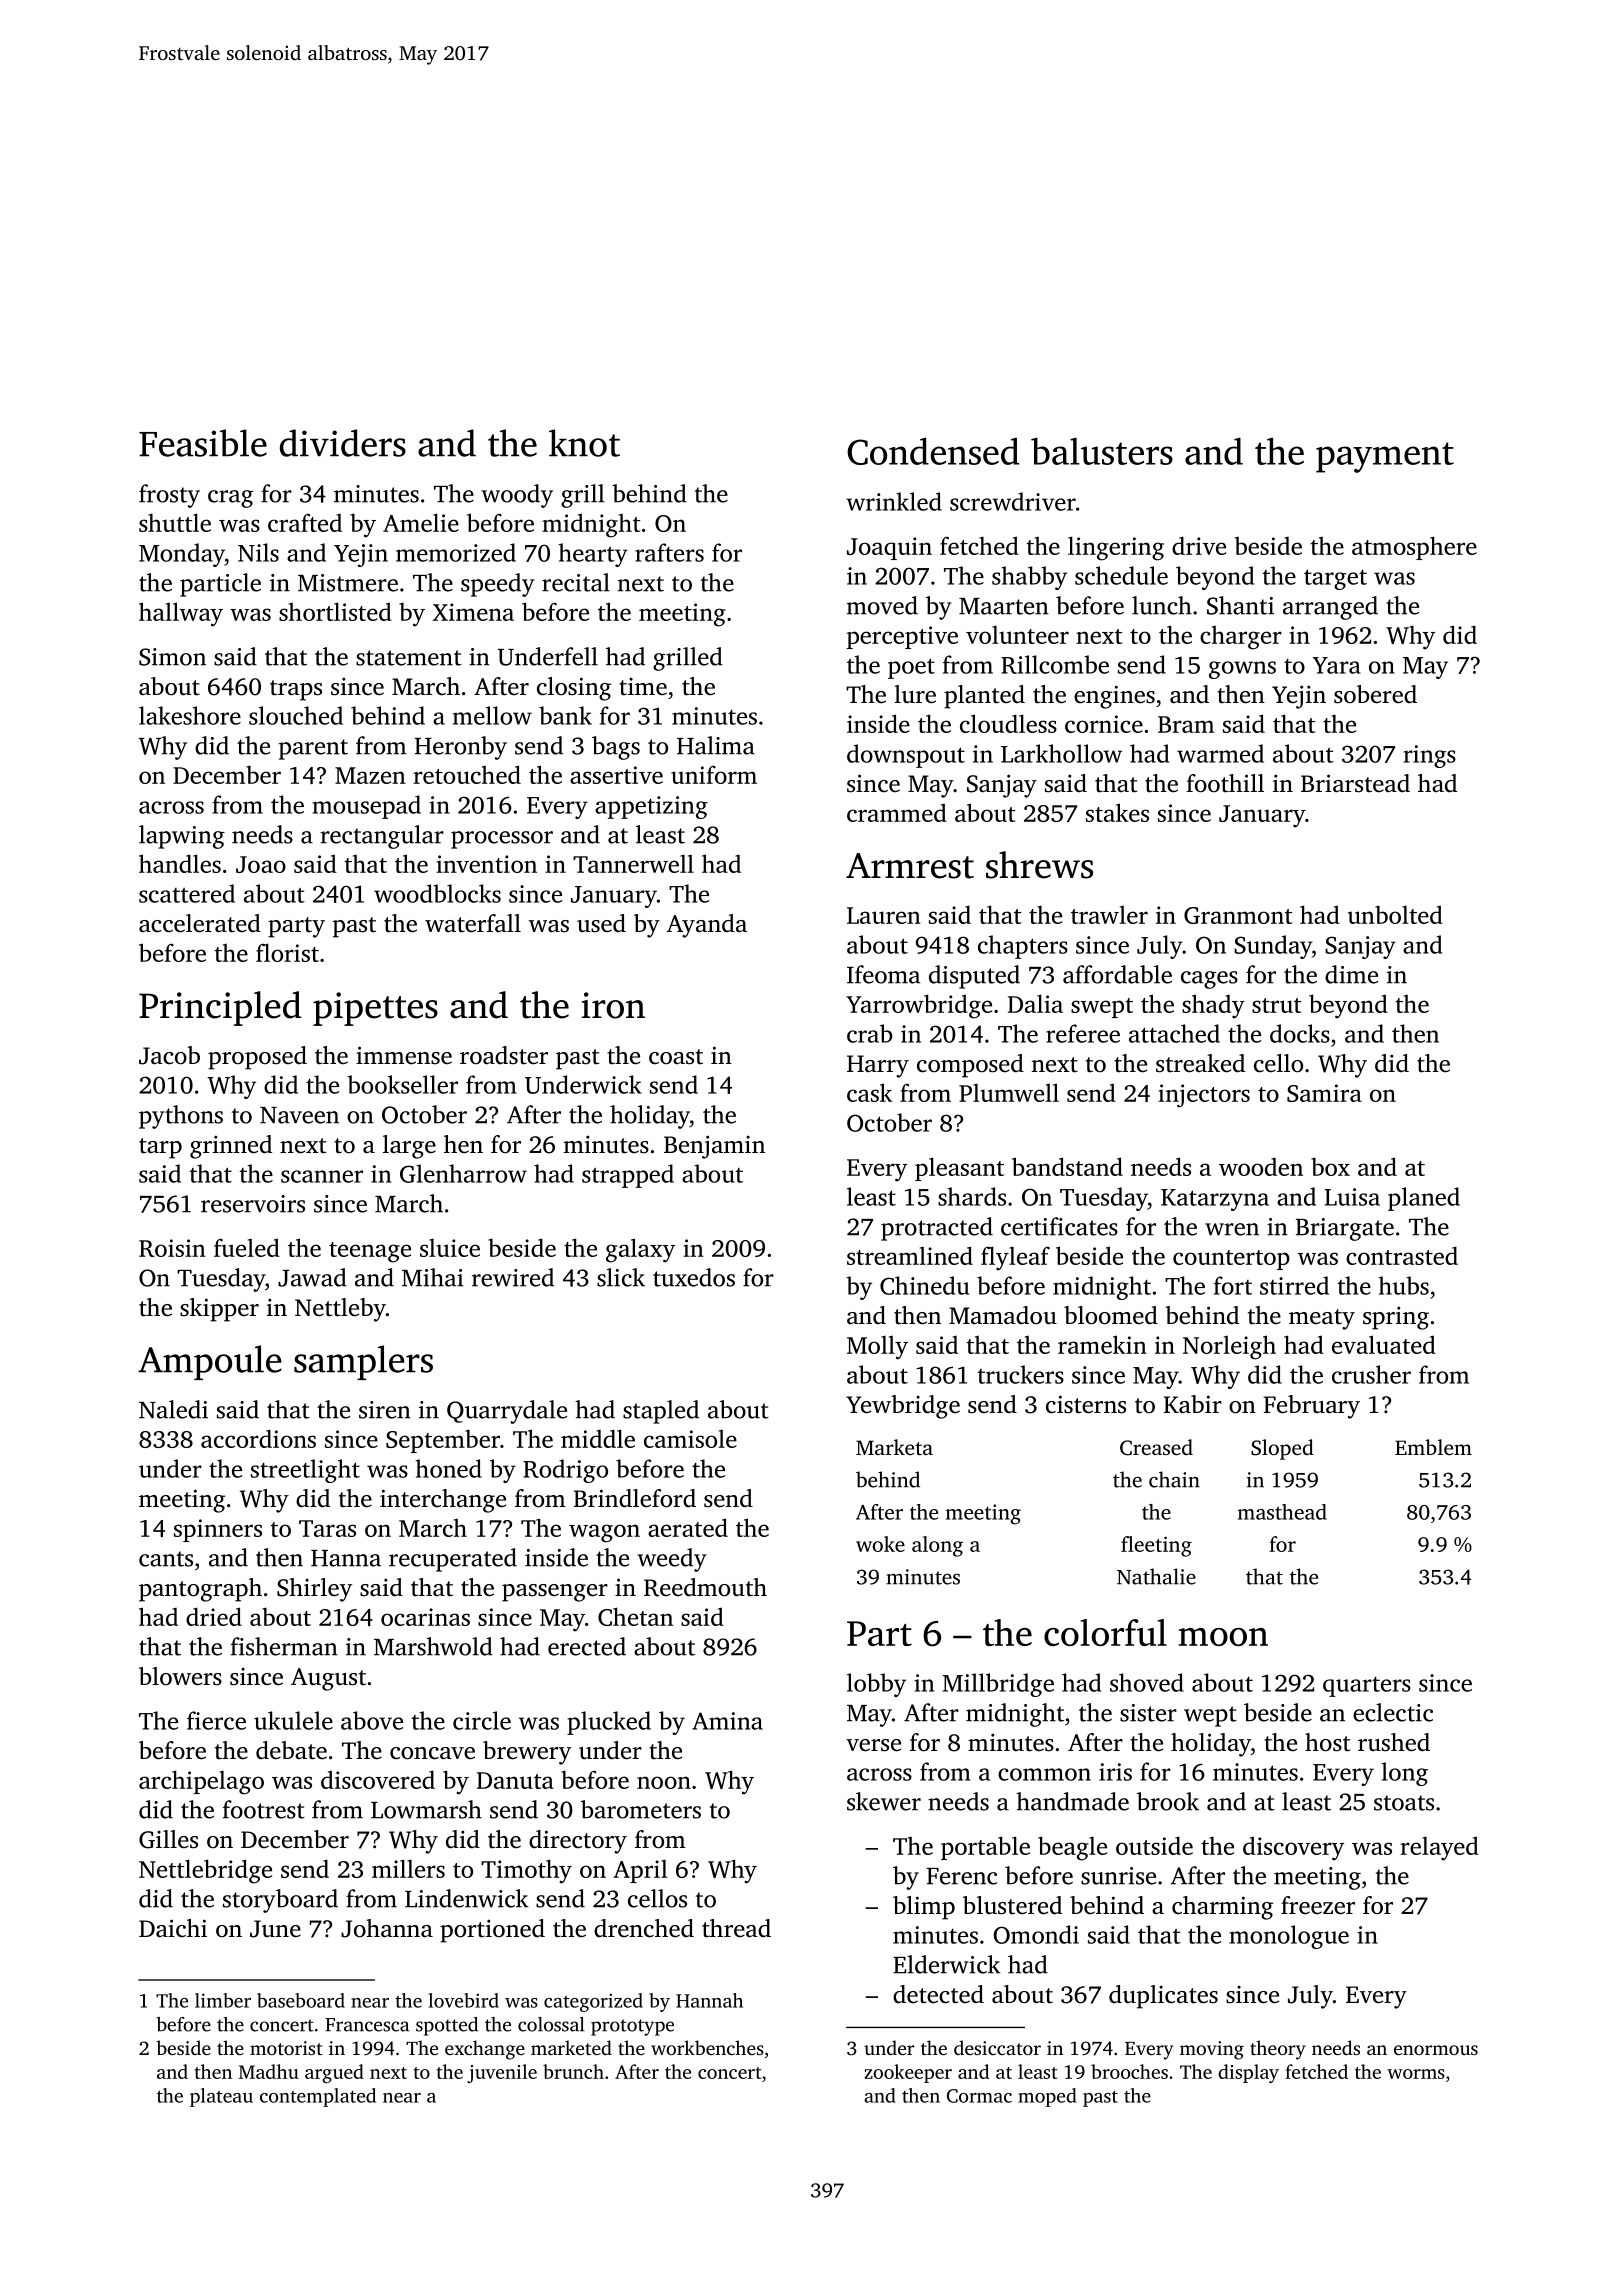 This screenshot has width=1620, height=2292. Describe the element at coordinates (210, 1362) in the screenshot. I see `Ampoule` at that location.
